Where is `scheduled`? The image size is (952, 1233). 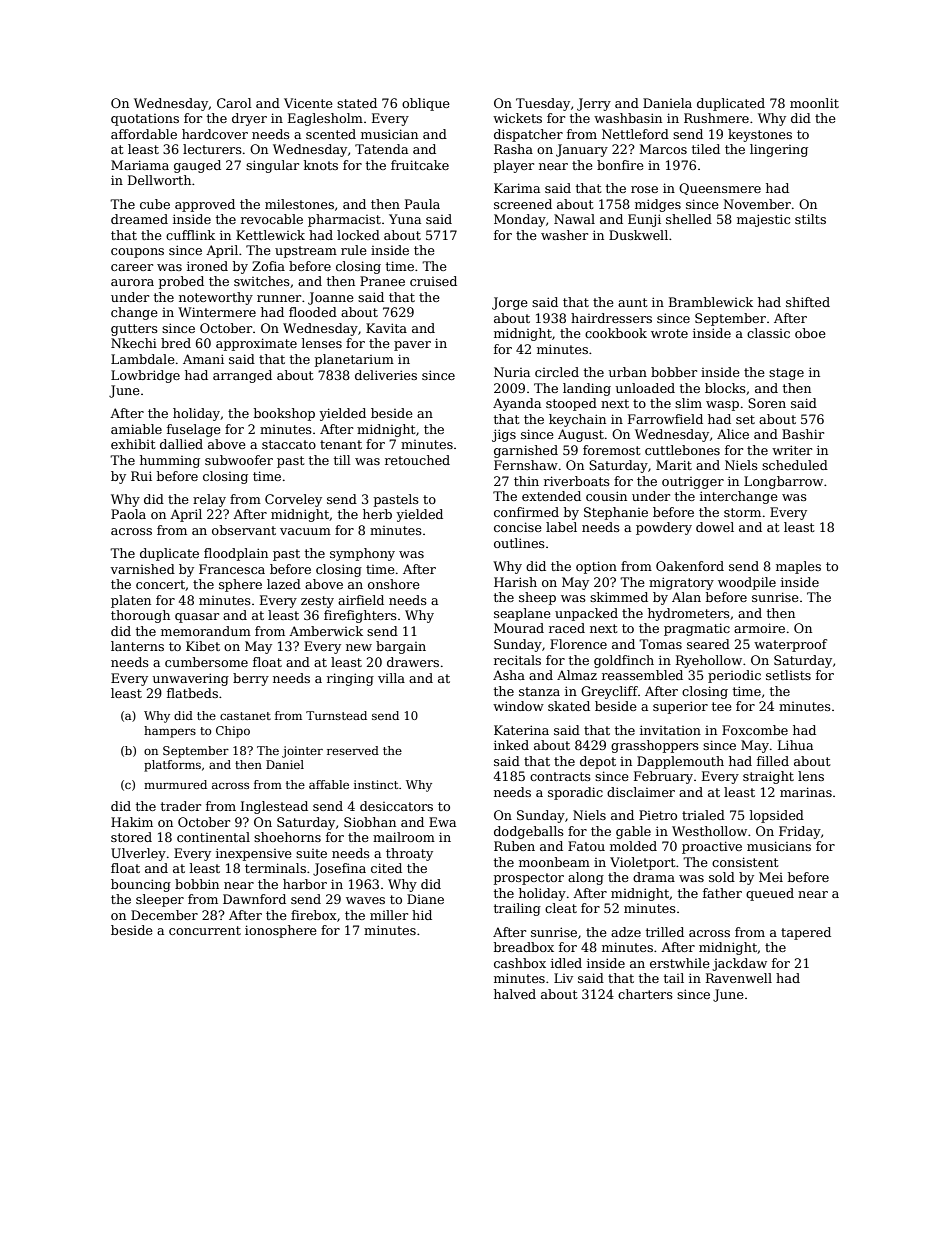 scheduled is located at coordinates (795, 465).
